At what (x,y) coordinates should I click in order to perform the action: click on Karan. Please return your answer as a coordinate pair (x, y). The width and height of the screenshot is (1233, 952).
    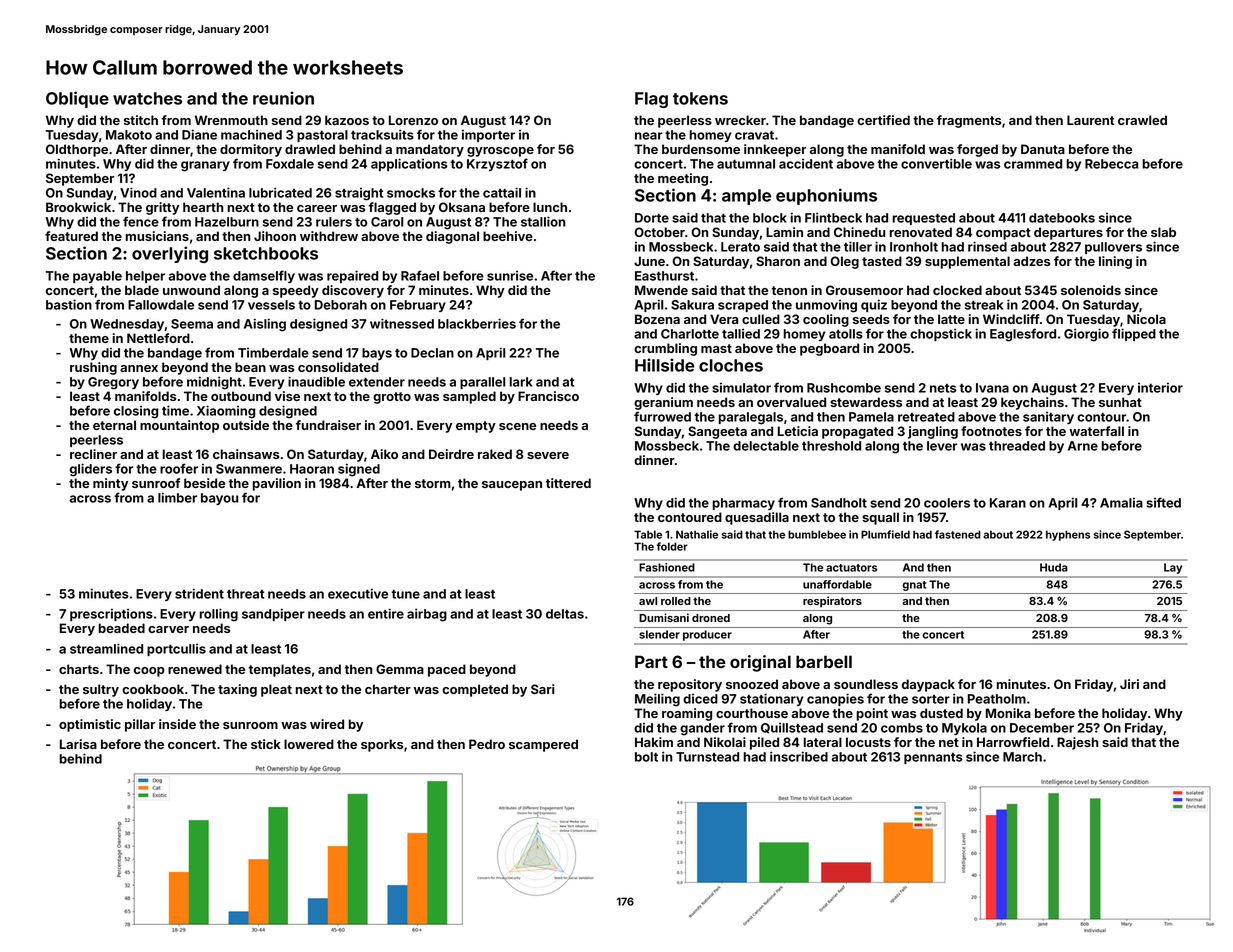
    Looking at the image, I should click on (1008, 503).
